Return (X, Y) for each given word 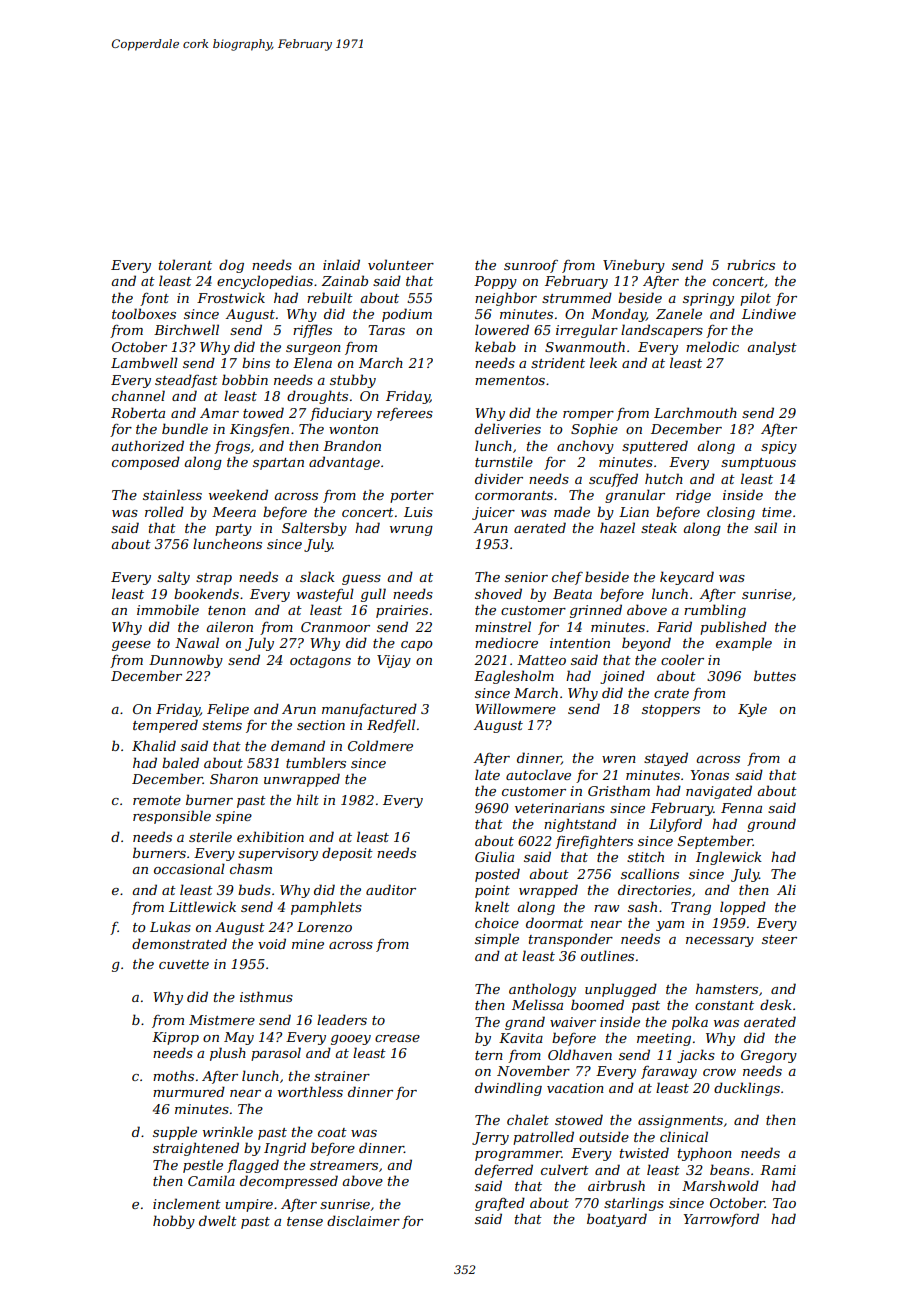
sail (765, 527)
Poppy (495, 282)
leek (603, 362)
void (272, 943)
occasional (189, 868)
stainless (172, 494)
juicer (493, 513)
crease (397, 1038)
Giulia (494, 856)
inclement (187, 1203)
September (715, 842)
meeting (664, 1039)
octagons (320, 662)
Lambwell (144, 362)
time (777, 512)
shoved (498, 593)
